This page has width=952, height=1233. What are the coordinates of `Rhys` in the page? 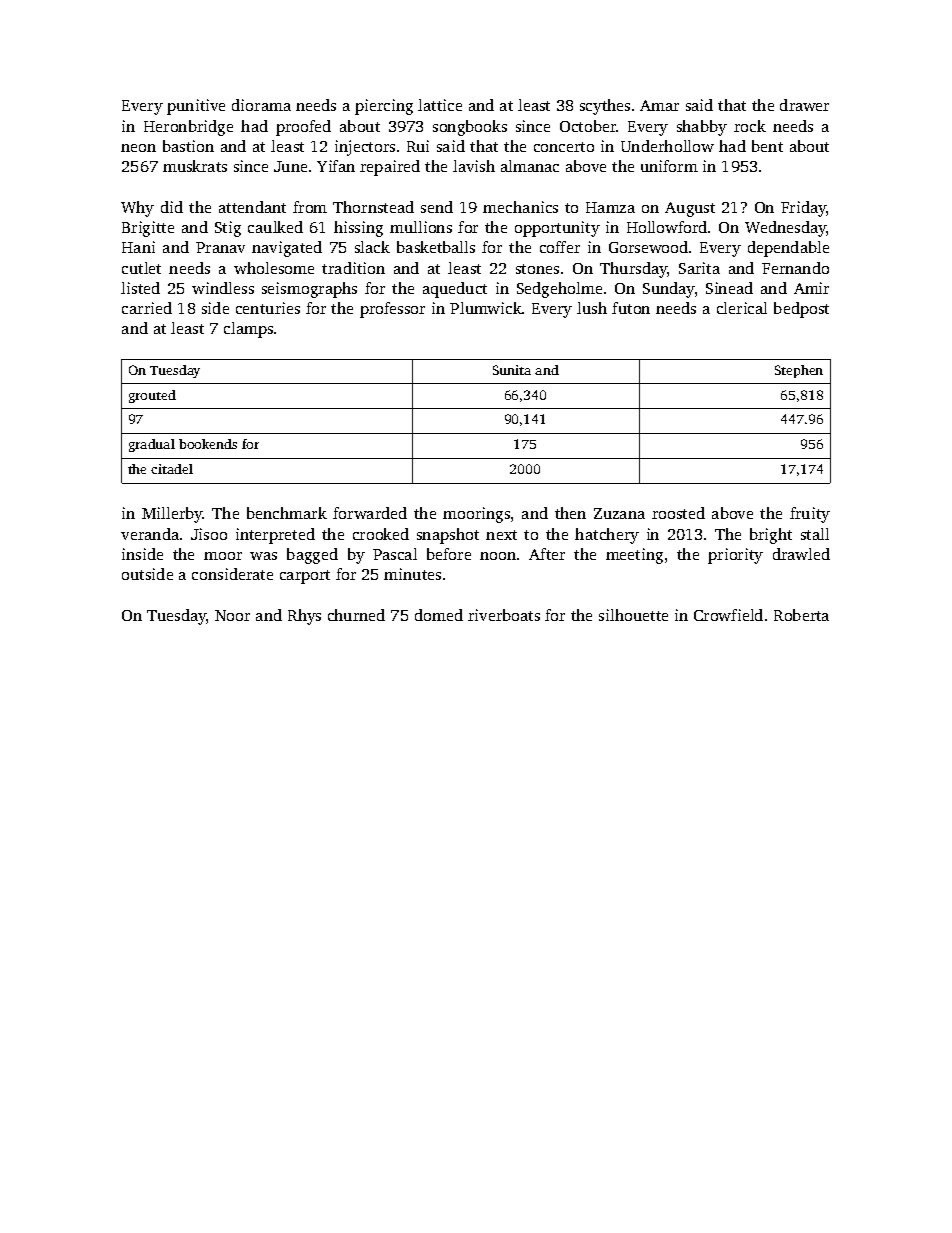 It's located at (304, 617).
